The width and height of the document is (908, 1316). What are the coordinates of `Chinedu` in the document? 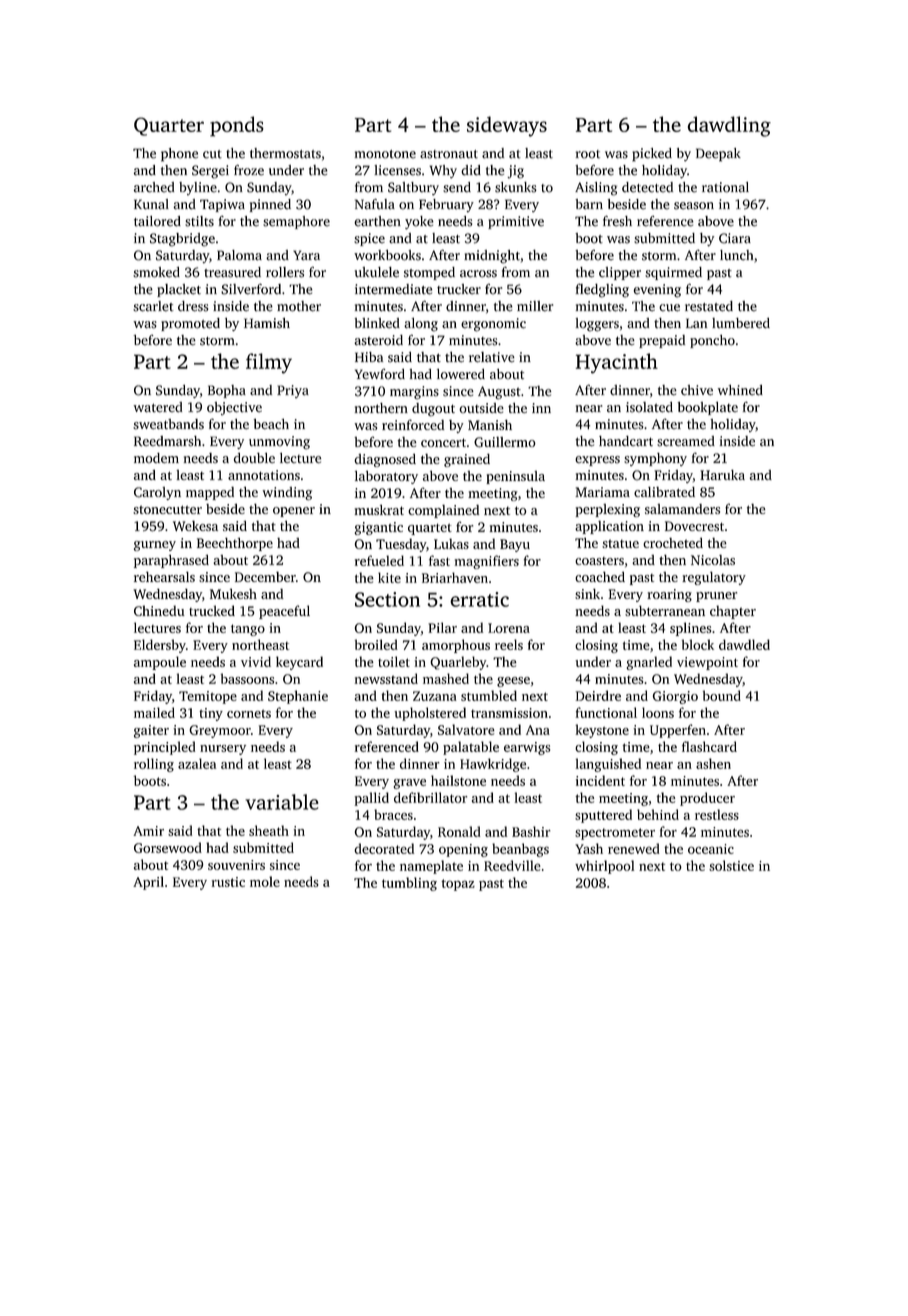 It's located at (159, 610).
